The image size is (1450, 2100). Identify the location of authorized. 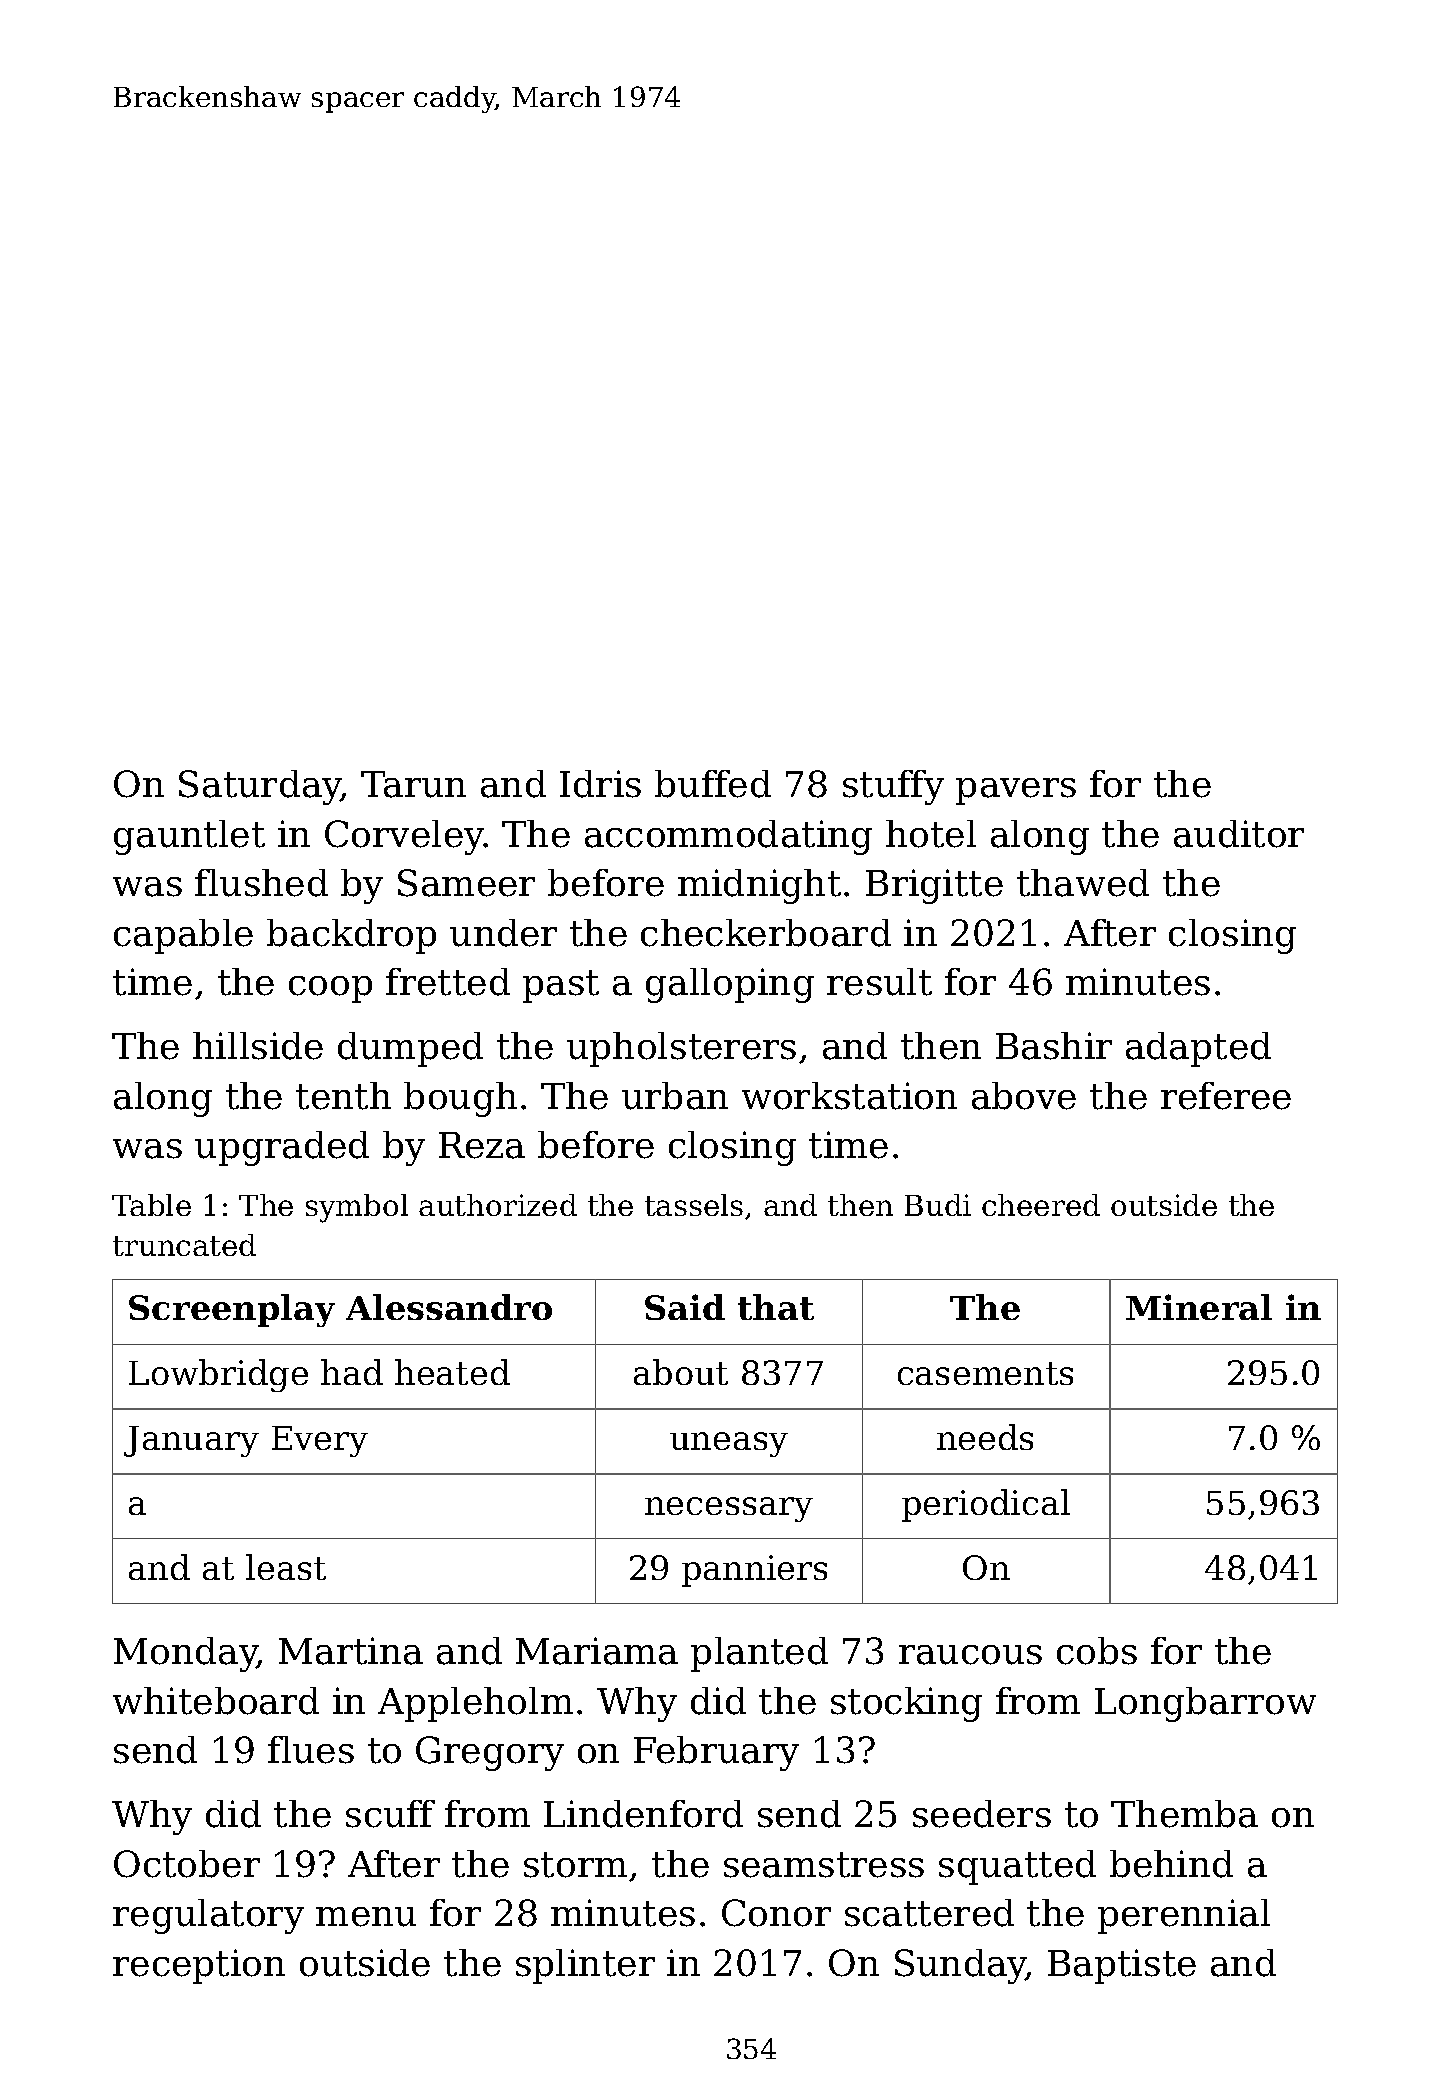
(498, 1205).
